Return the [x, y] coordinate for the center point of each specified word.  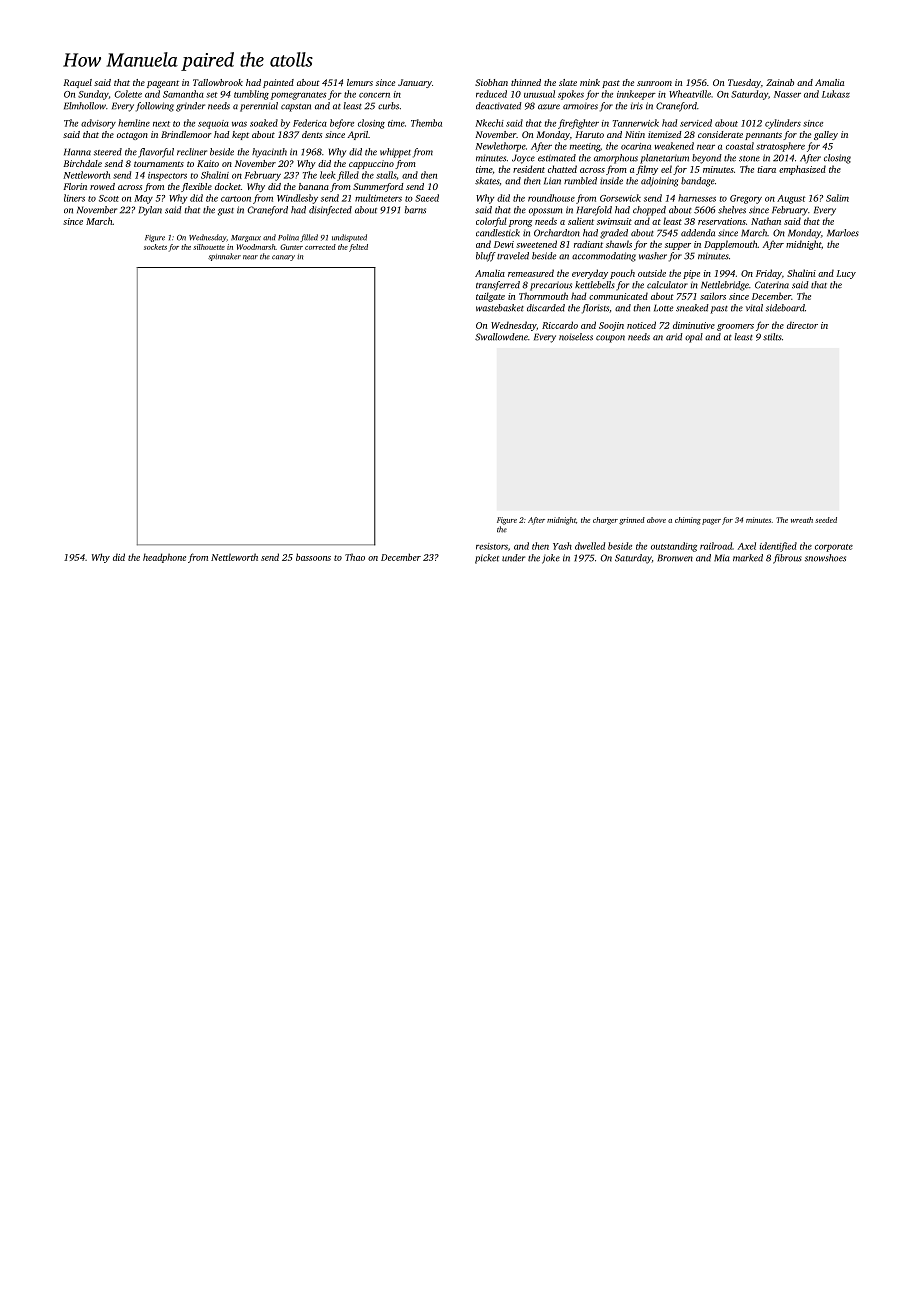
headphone [164, 558]
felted [358, 248]
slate [568, 82]
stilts [772, 337]
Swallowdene [501, 337]
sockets [155, 247]
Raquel [77, 83]
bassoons [313, 557]
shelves [732, 210]
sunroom [654, 83]
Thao [355, 557]
